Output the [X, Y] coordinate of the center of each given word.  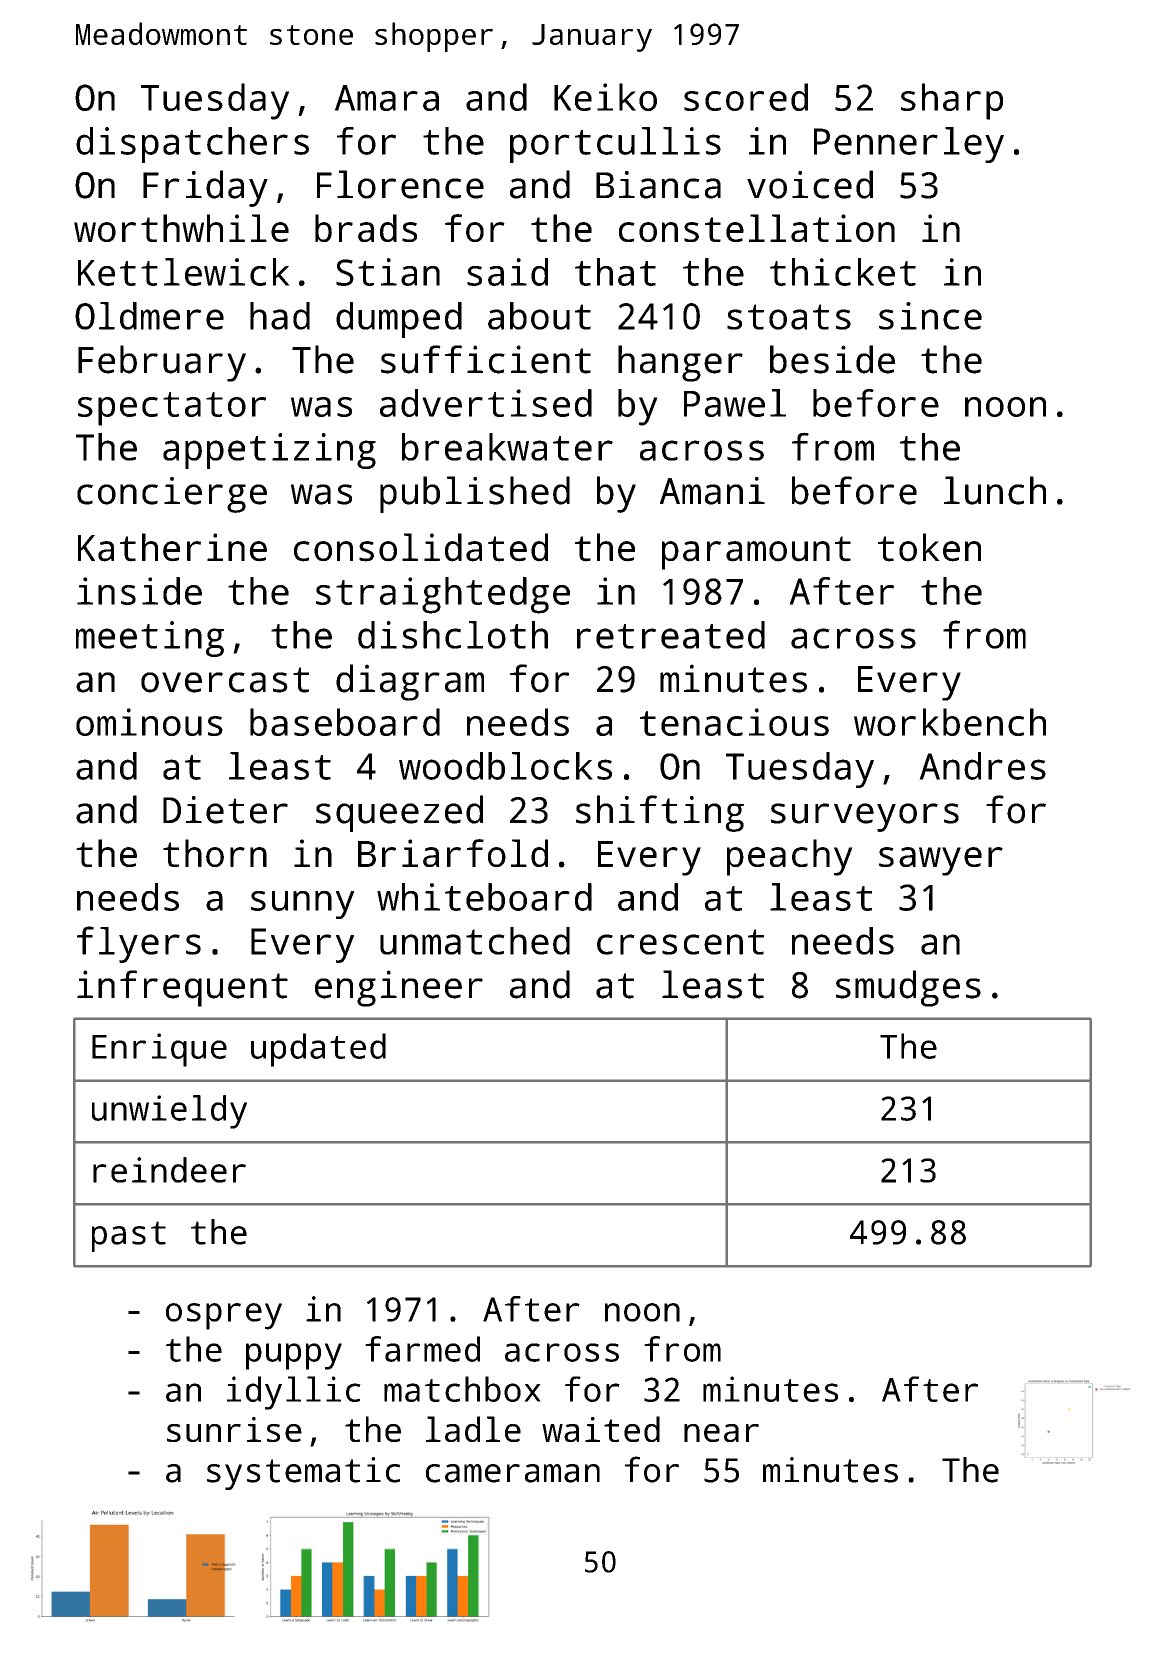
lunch [995, 490]
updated [318, 1050]
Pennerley [909, 145]
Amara [387, 98]
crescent [680, 942]
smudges [908, 988]
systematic [303, 1473]
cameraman [513, 1473]
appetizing [269, 451]
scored [746, 97]
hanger [680, 363]
